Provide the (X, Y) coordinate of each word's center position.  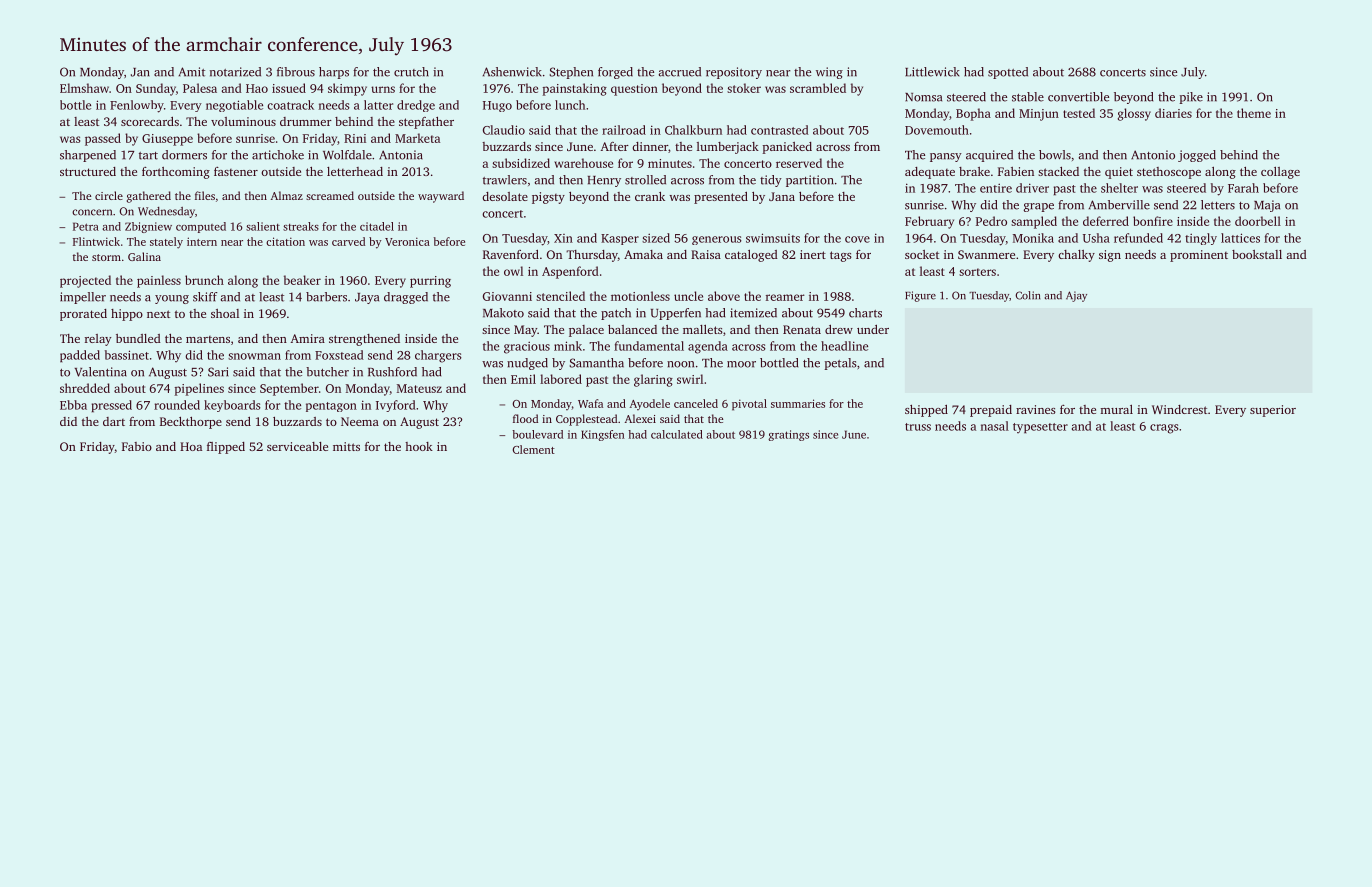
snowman (254, 356)
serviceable (297, 446)
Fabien (1016, 171)
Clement (533, 449)
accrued (679, 72)
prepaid (991, 411)
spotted (1008, 73)
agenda (708, 347)
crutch (411, 72)
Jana (782, 196)
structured (88, 171)
